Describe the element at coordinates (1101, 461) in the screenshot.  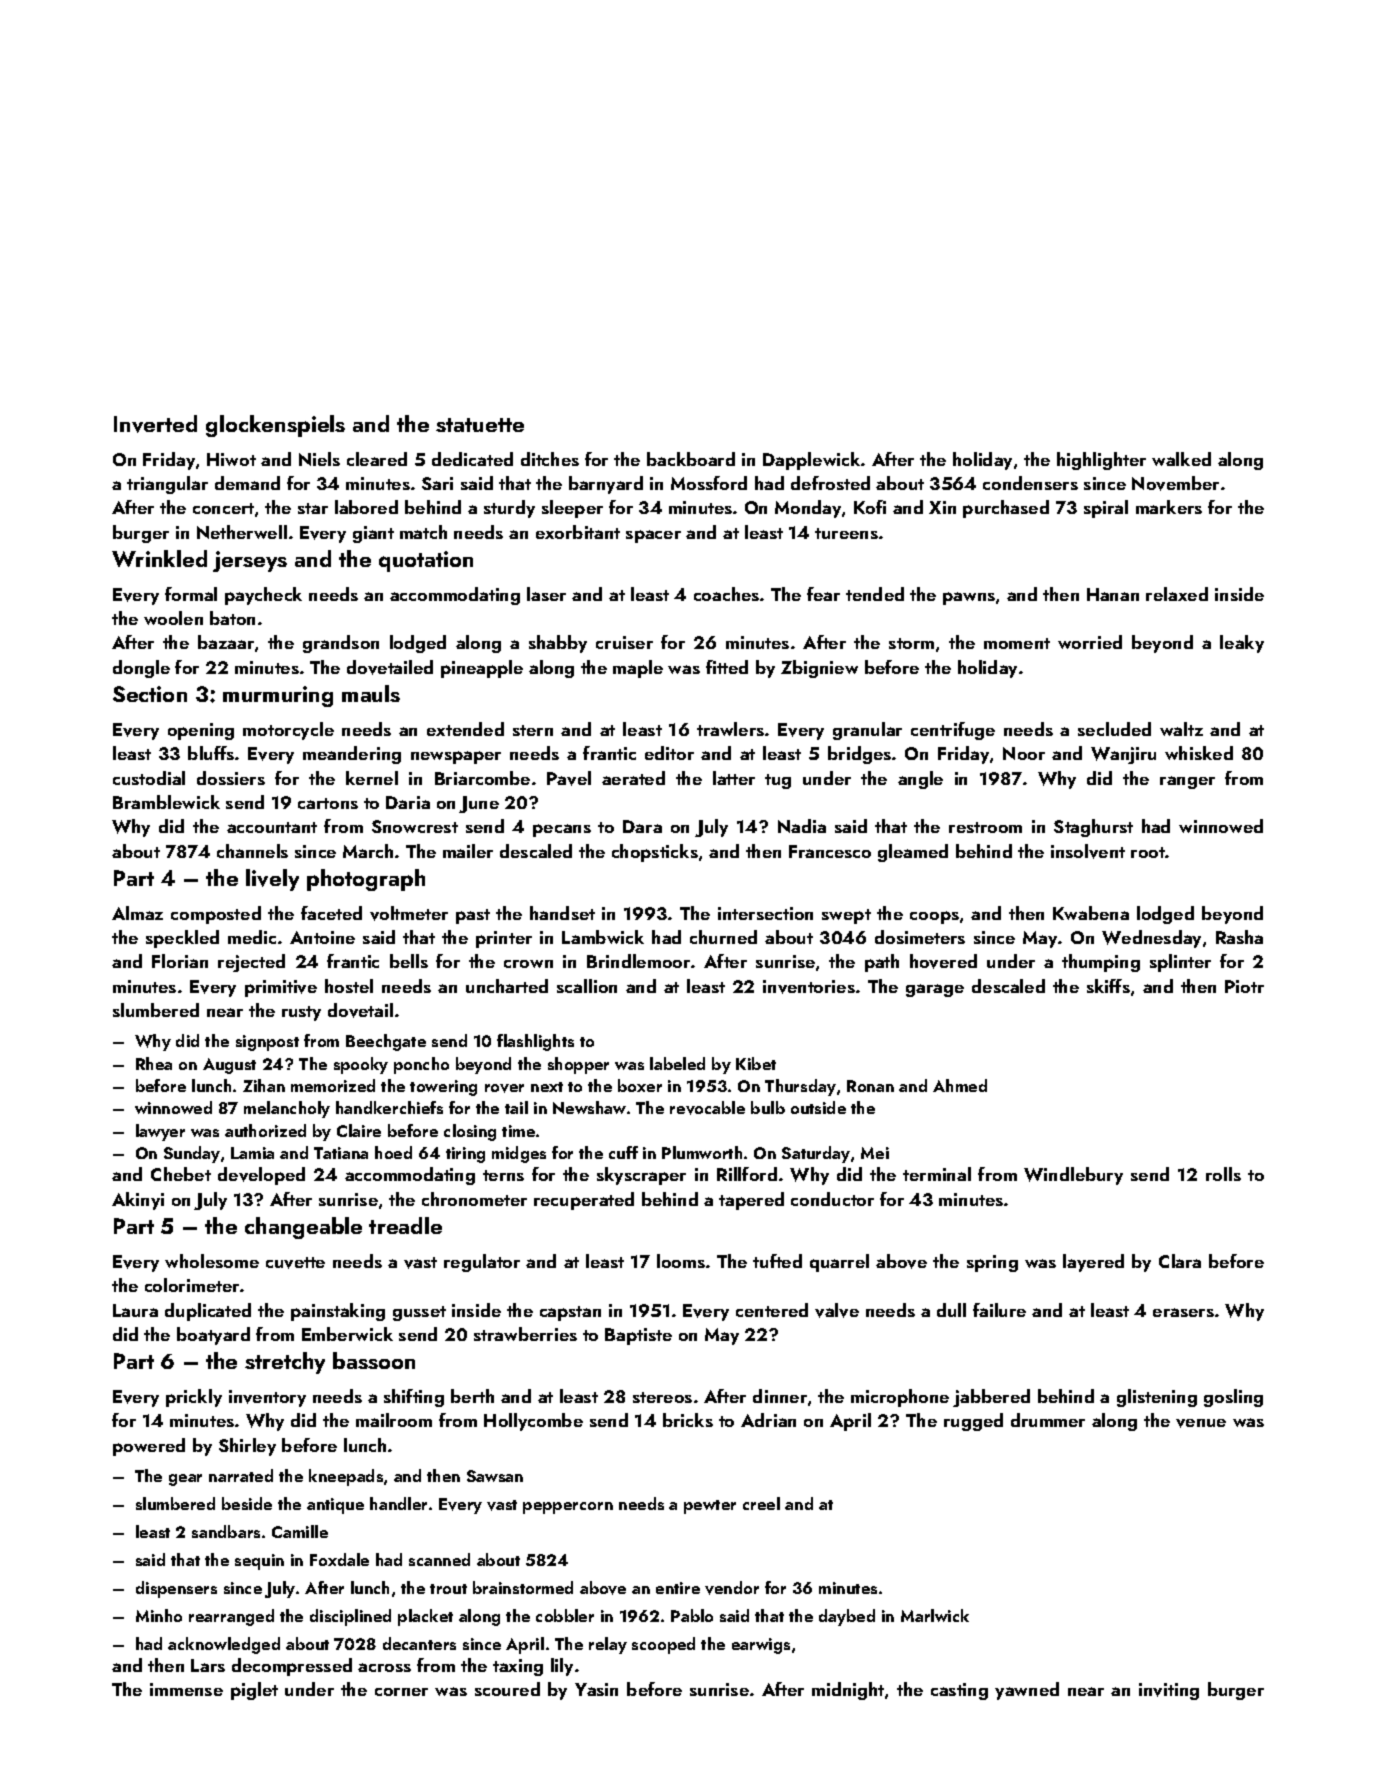
I see `highlighter` at that location.
